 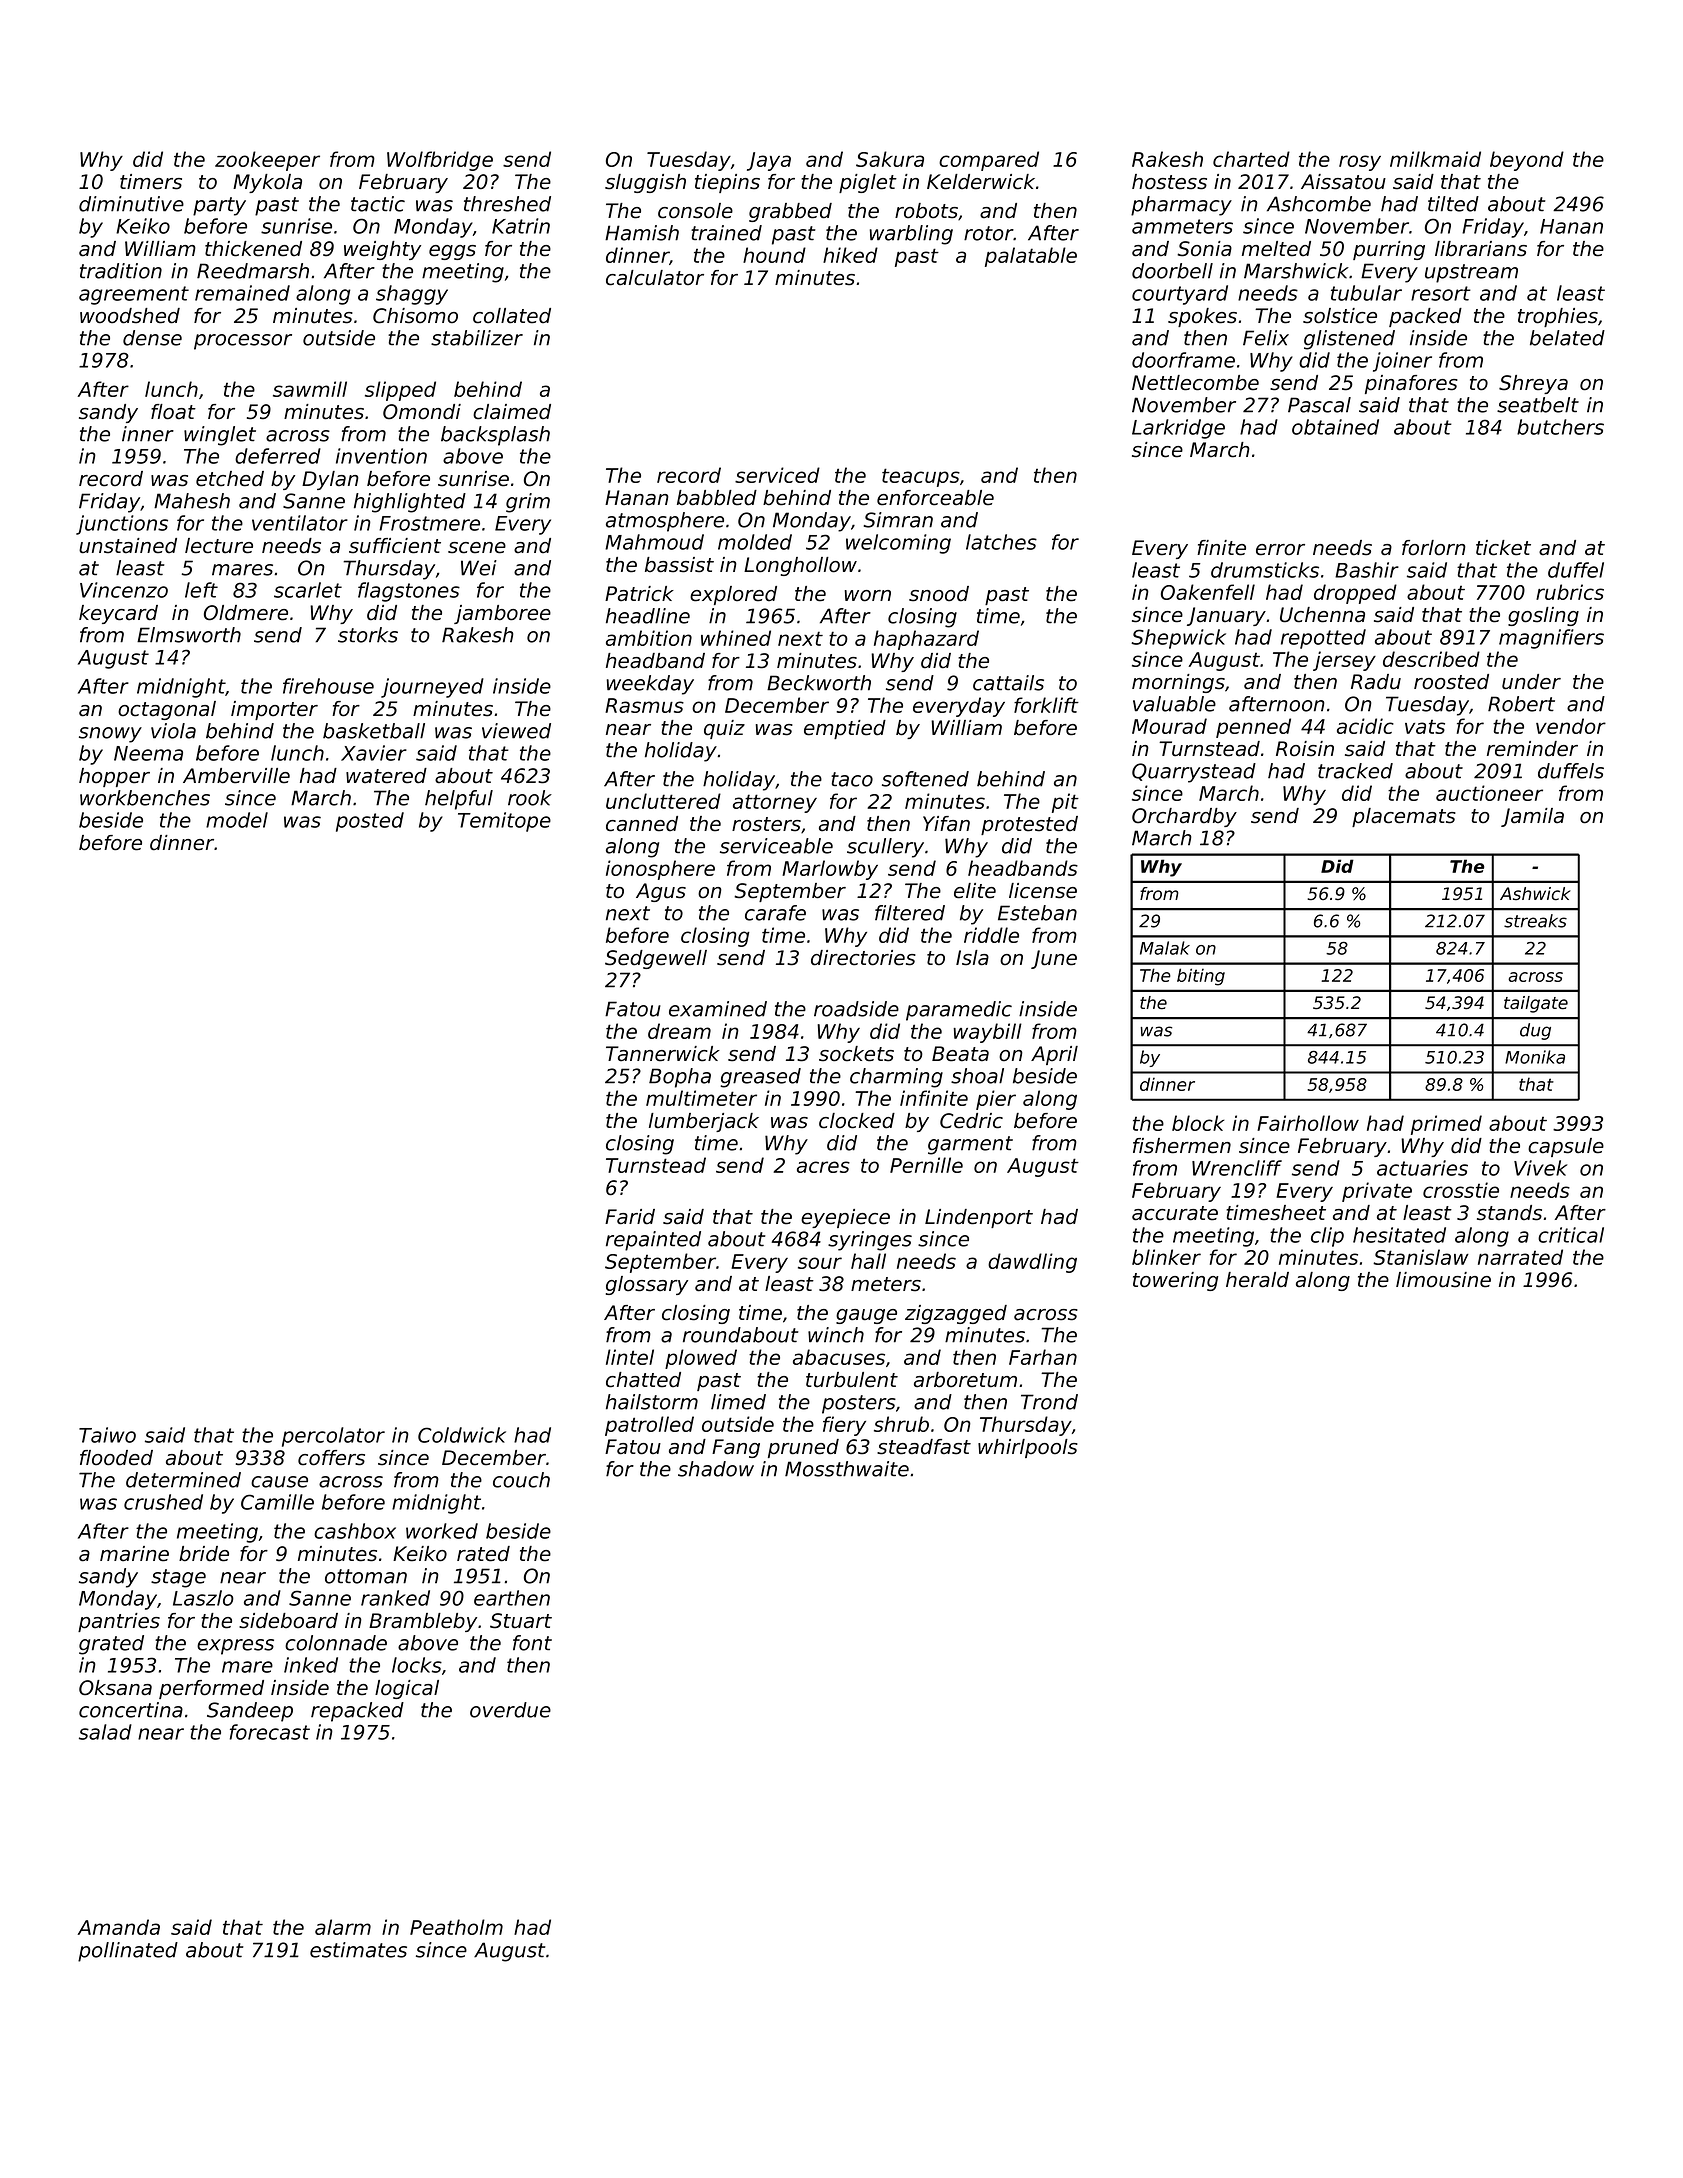 What do you see at coordinates (333, 1437) in the screenshot?
I see `percolator` at bounding box center [333, 1437].
